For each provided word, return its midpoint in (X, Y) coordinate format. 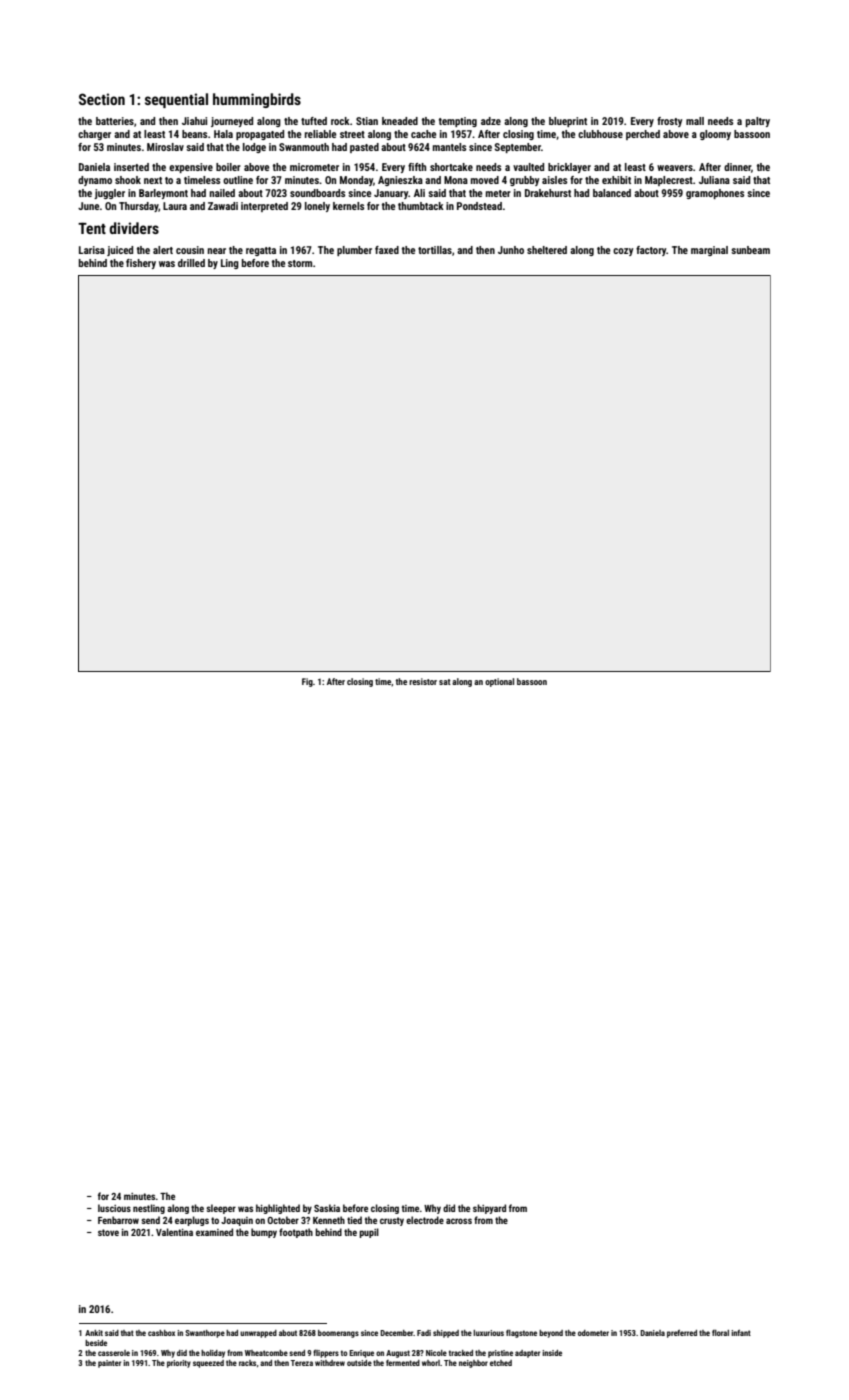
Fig (307, 682)
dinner (737, 167)
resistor (423, 681)
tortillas (435, 250)
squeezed (208, 1364)
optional (499, 682)
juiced (120, 251)
